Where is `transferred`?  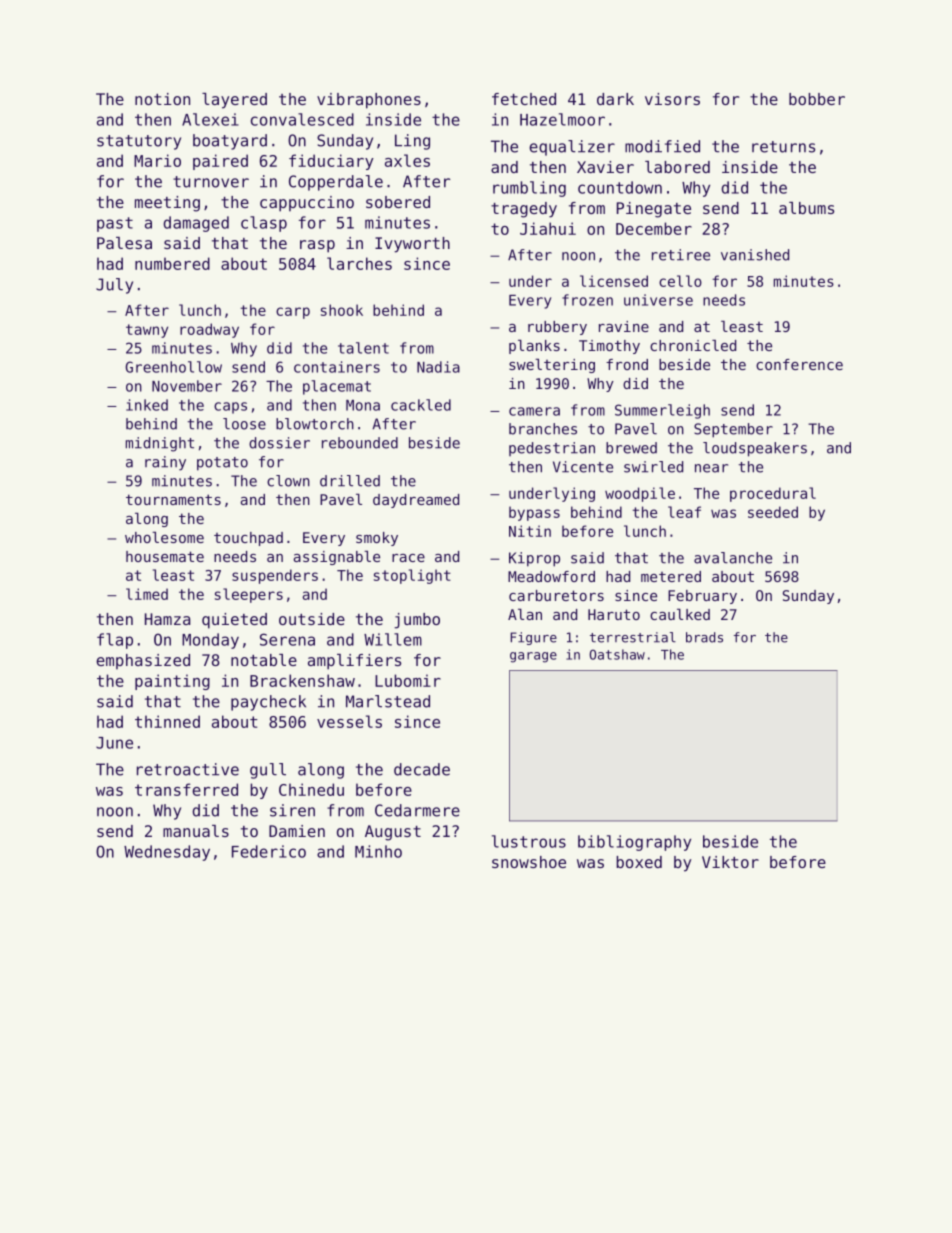
transferred is located at coordinates (186, 789).
